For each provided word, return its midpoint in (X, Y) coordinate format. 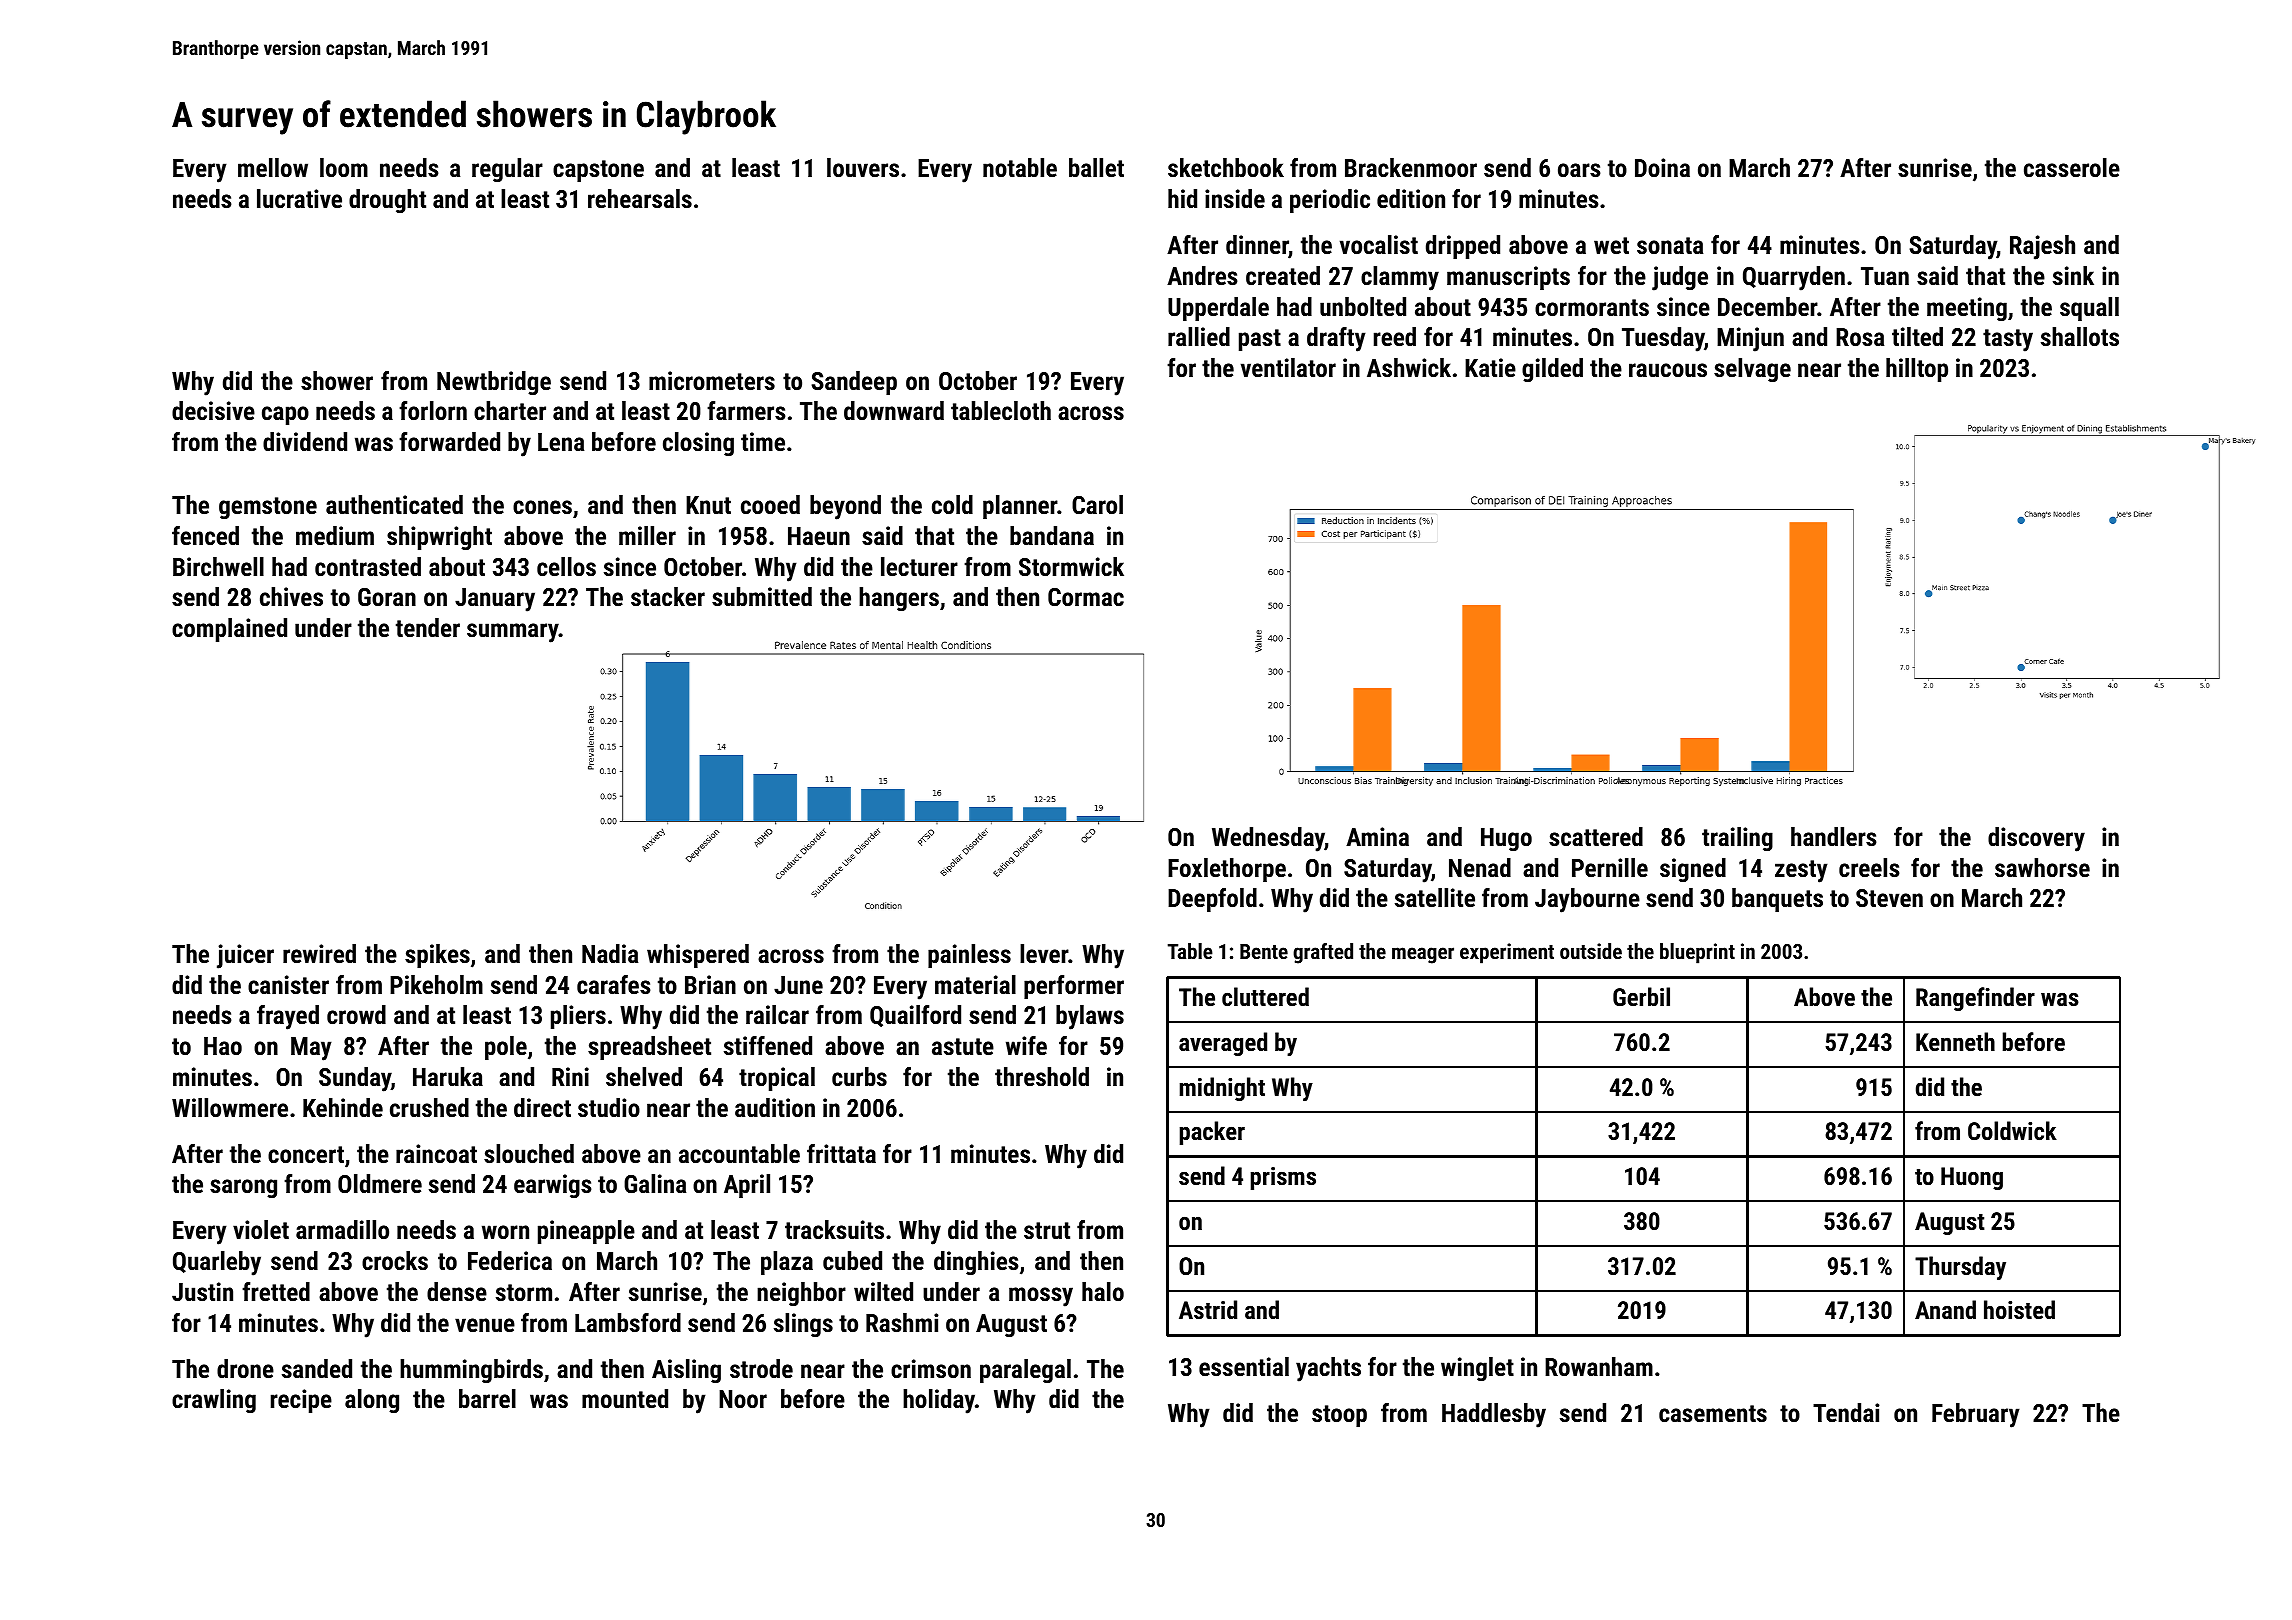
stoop (1339, 1416)
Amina (1377, 836)
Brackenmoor (1411, 167)
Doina (1662, 167)
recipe (301, 1401)
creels (1869, 867)
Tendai (1846, 1412)
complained (229, 630)
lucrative (299, 198)
